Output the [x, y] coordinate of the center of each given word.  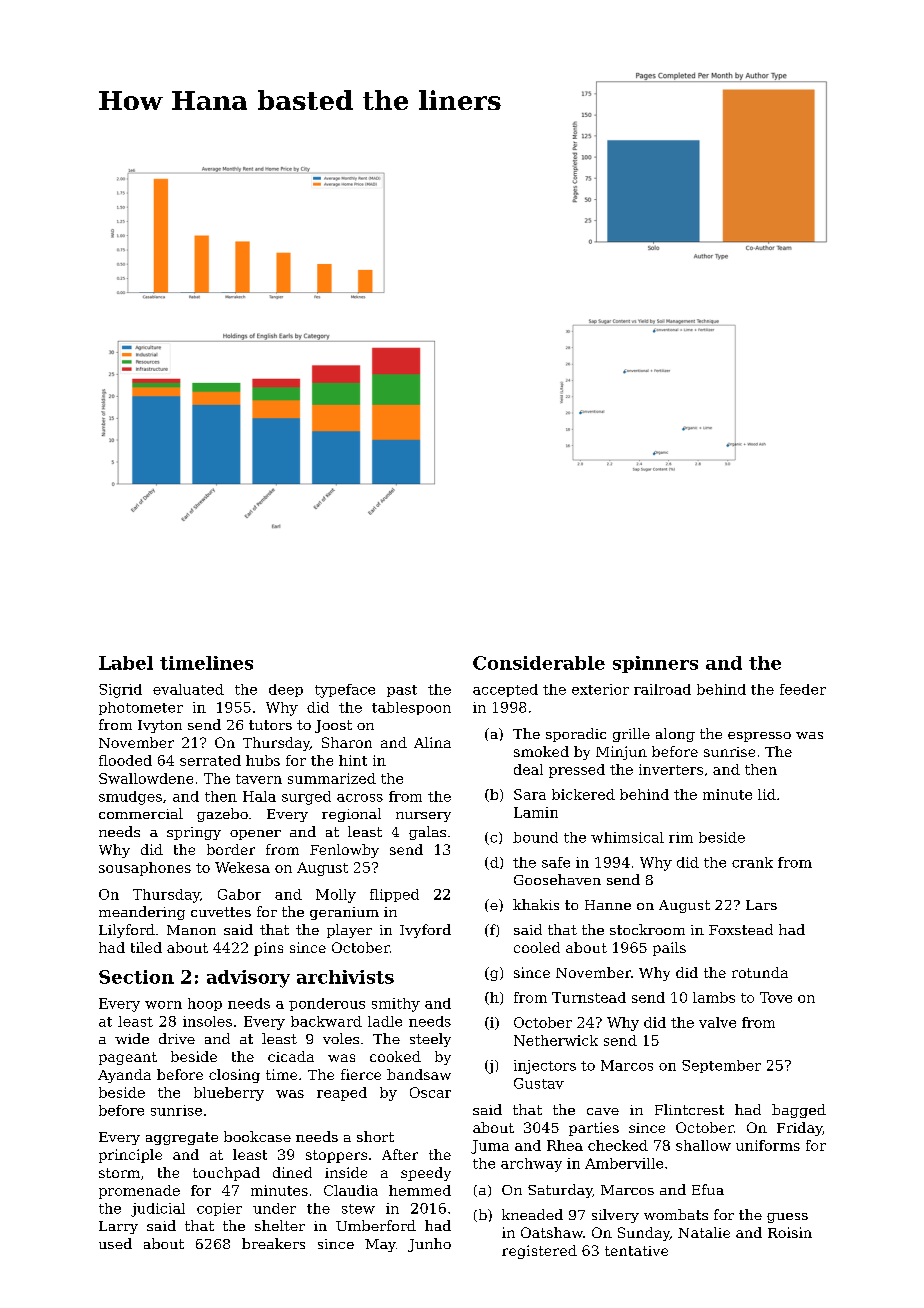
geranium [344, 913]
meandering [142, 913]
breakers [273, 1243]
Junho [429, 1245]
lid [767, 794]
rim [681, 837]
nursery [423, 817]
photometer [141, 708]
